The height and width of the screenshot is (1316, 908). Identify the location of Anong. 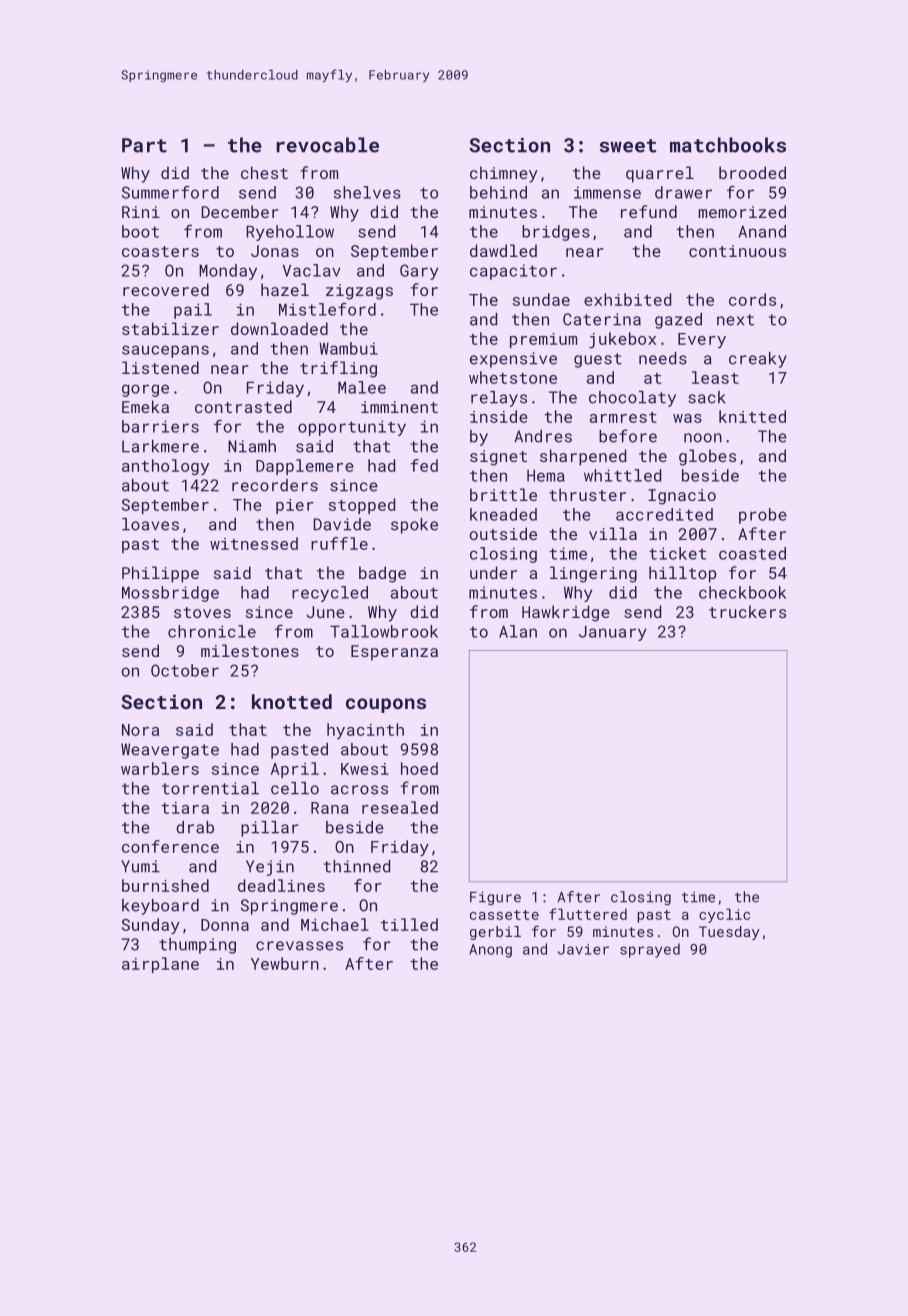
(490, 951).
